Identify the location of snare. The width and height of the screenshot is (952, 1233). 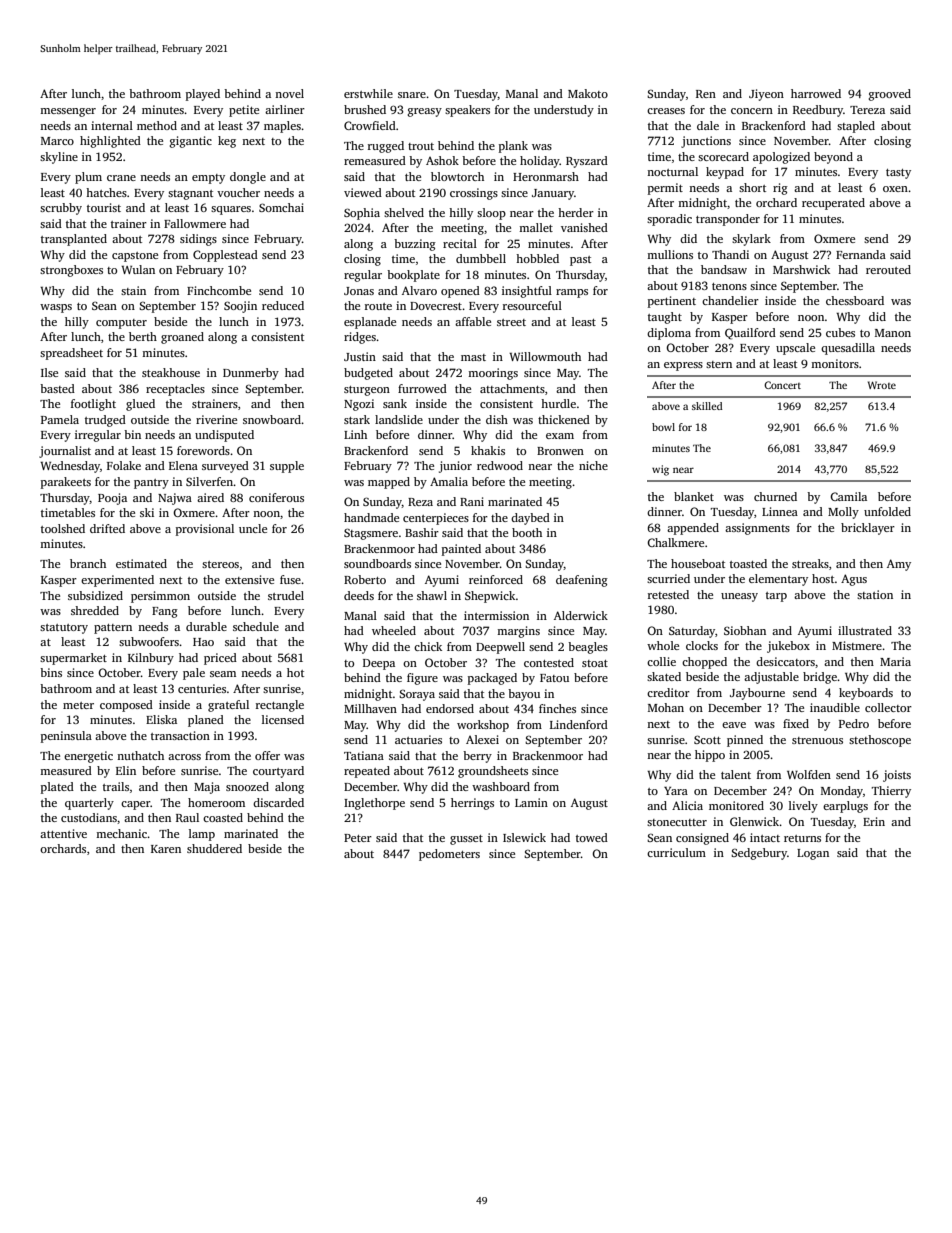
(412, 95).
